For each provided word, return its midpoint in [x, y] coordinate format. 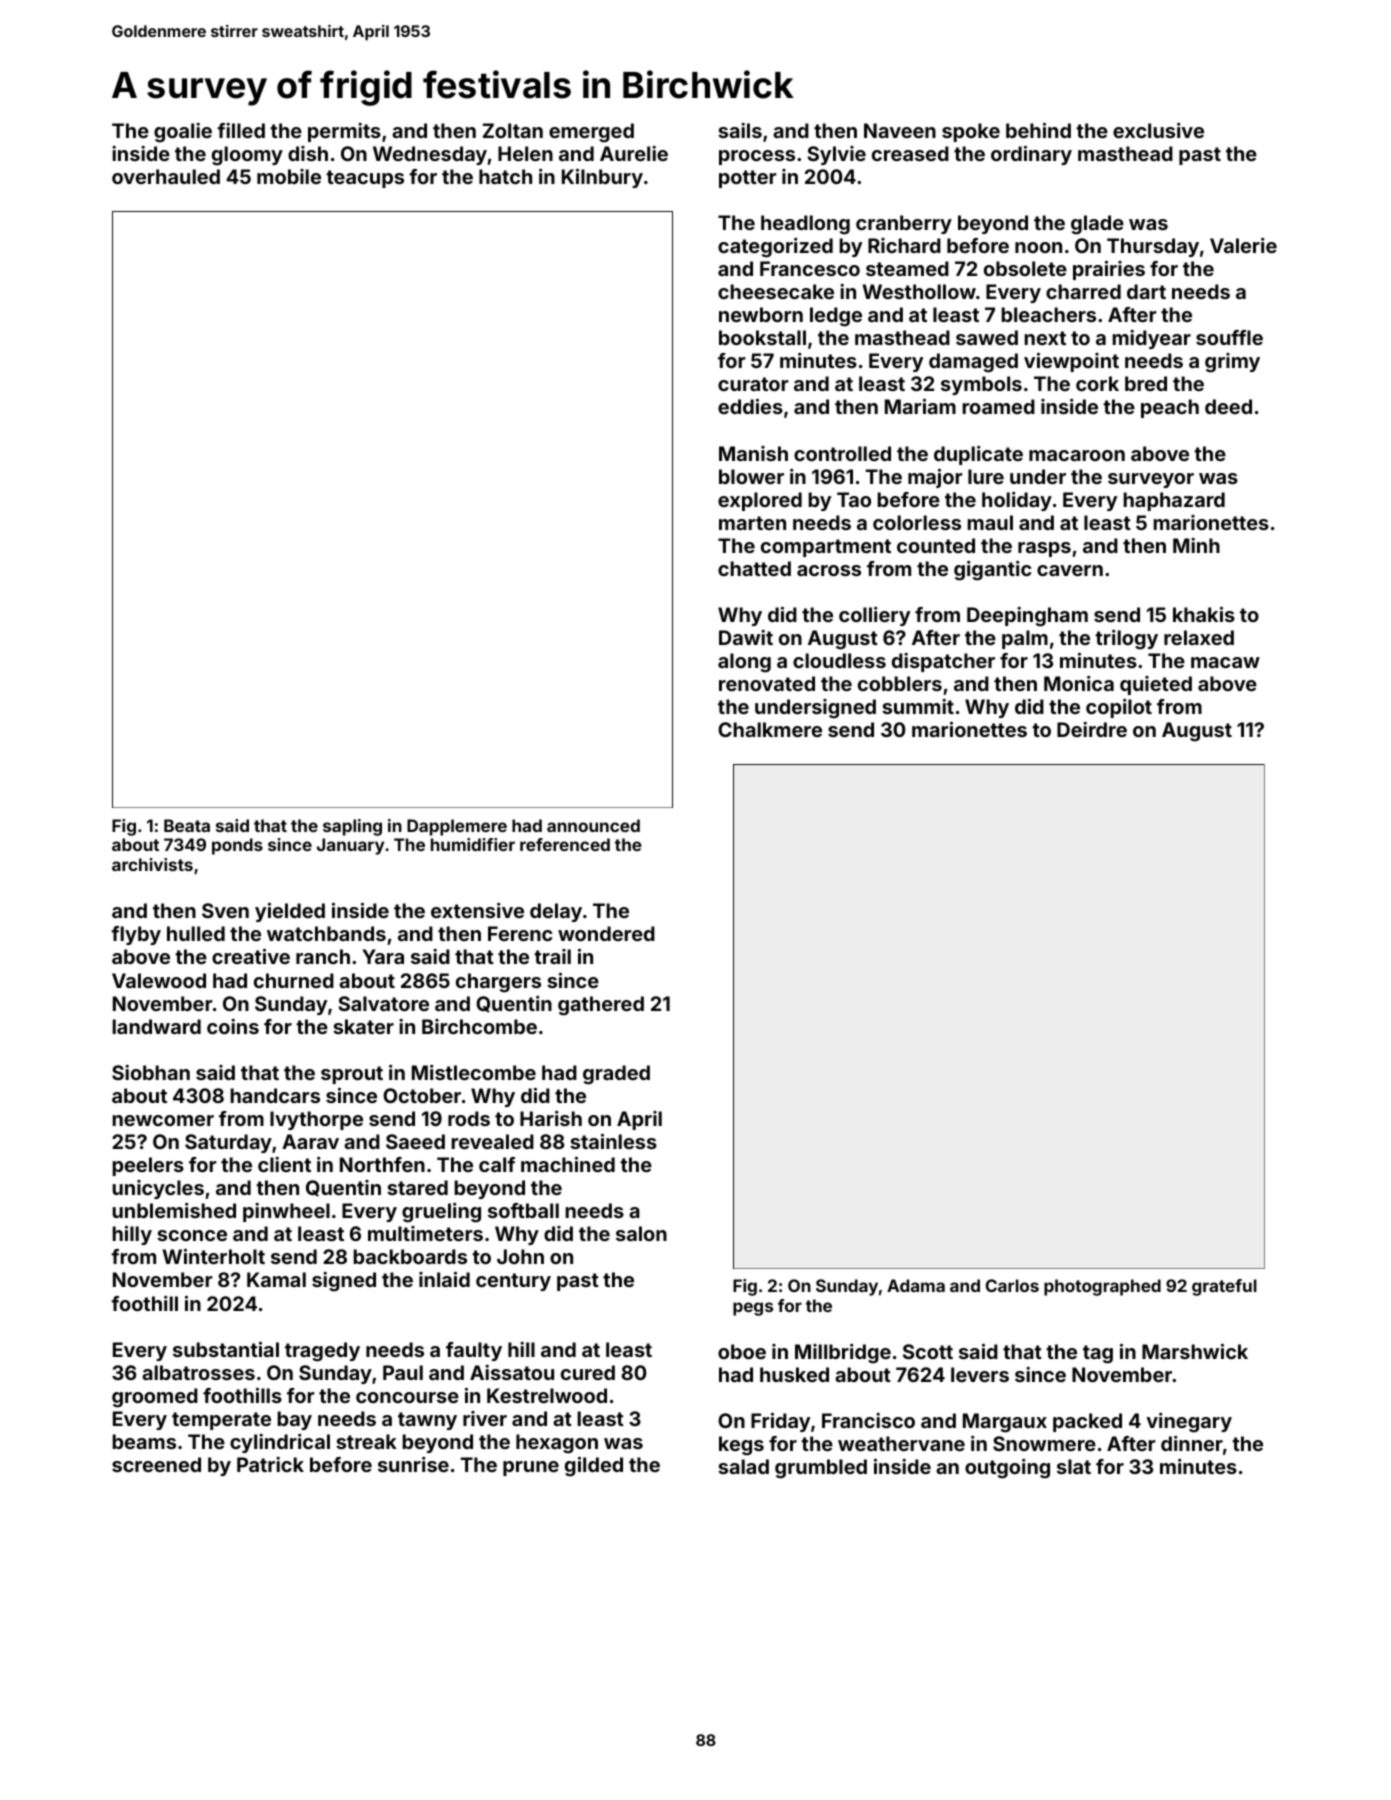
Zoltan [513, 130]
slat [1074, 1466]
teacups [365, 179]
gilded [594, 1467]
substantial [226, 1349]
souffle [1229, 337]
